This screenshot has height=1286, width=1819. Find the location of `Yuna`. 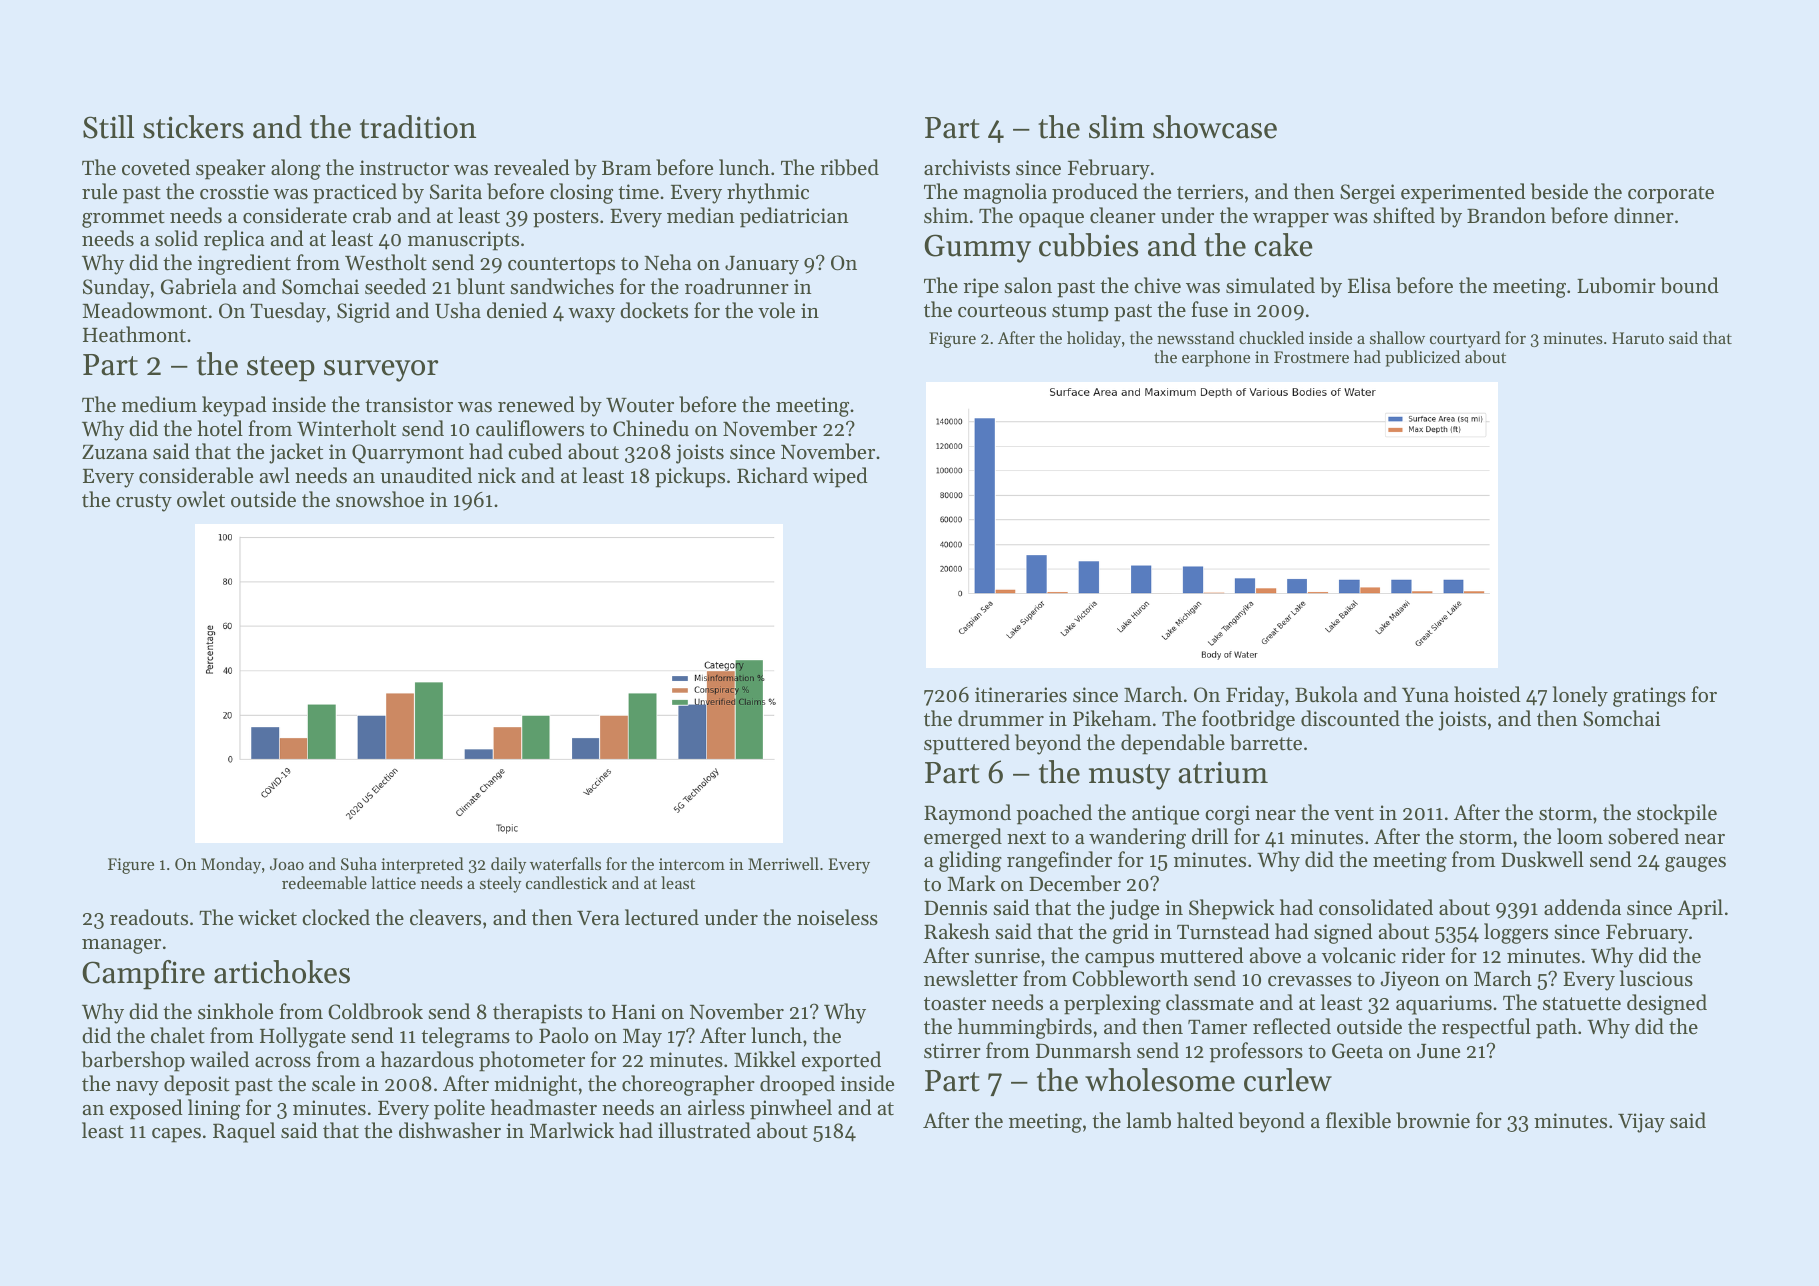

Yuna is located at coordinates (1425, 695).
